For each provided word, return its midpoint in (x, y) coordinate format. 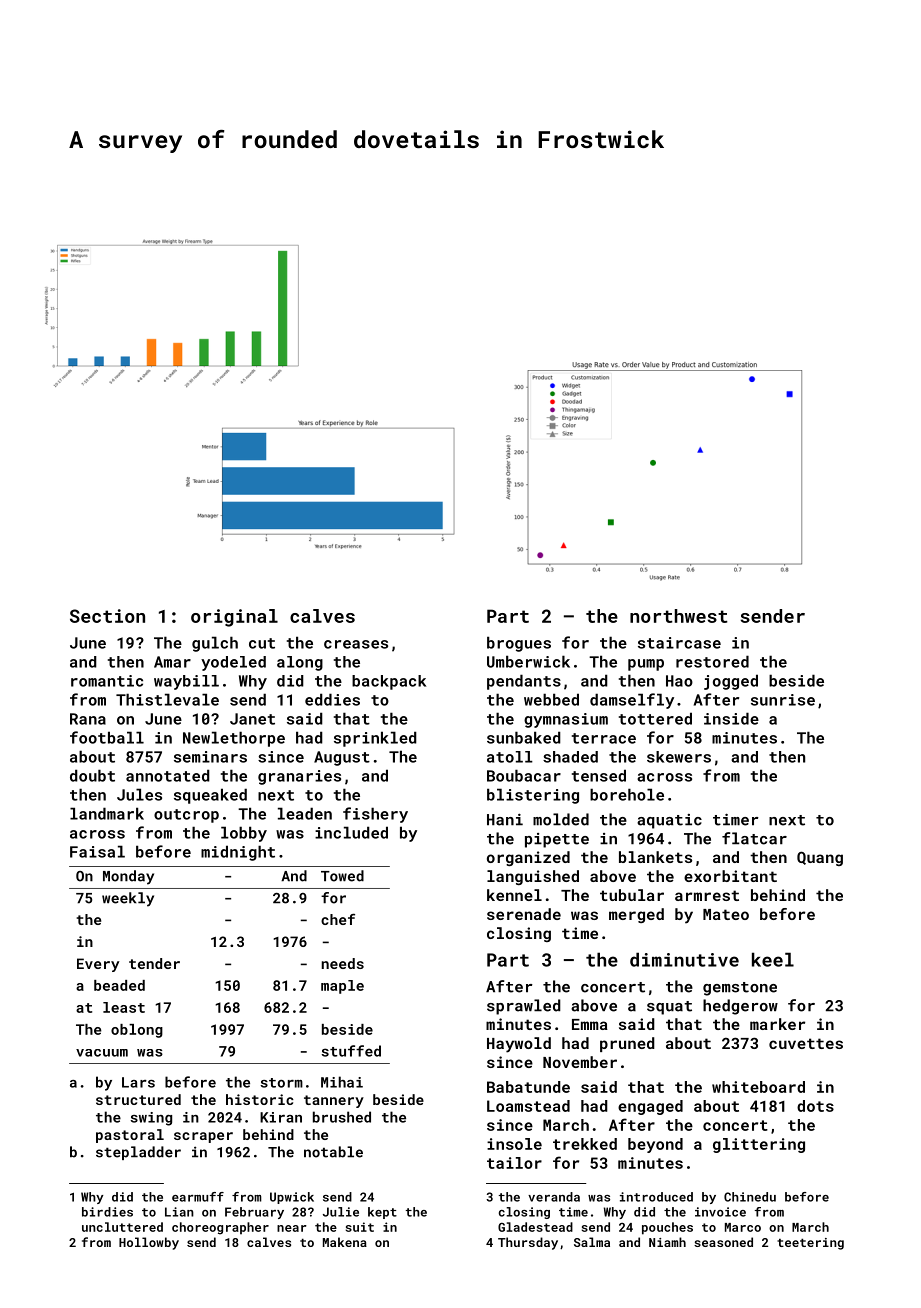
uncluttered (122, 1227)
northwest (679, 616)
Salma (592, 1242)
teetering (810, 1244)
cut (262, 643)
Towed (342, 876)
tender (154, 963)
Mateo (726, 914)
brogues (519, 644)
